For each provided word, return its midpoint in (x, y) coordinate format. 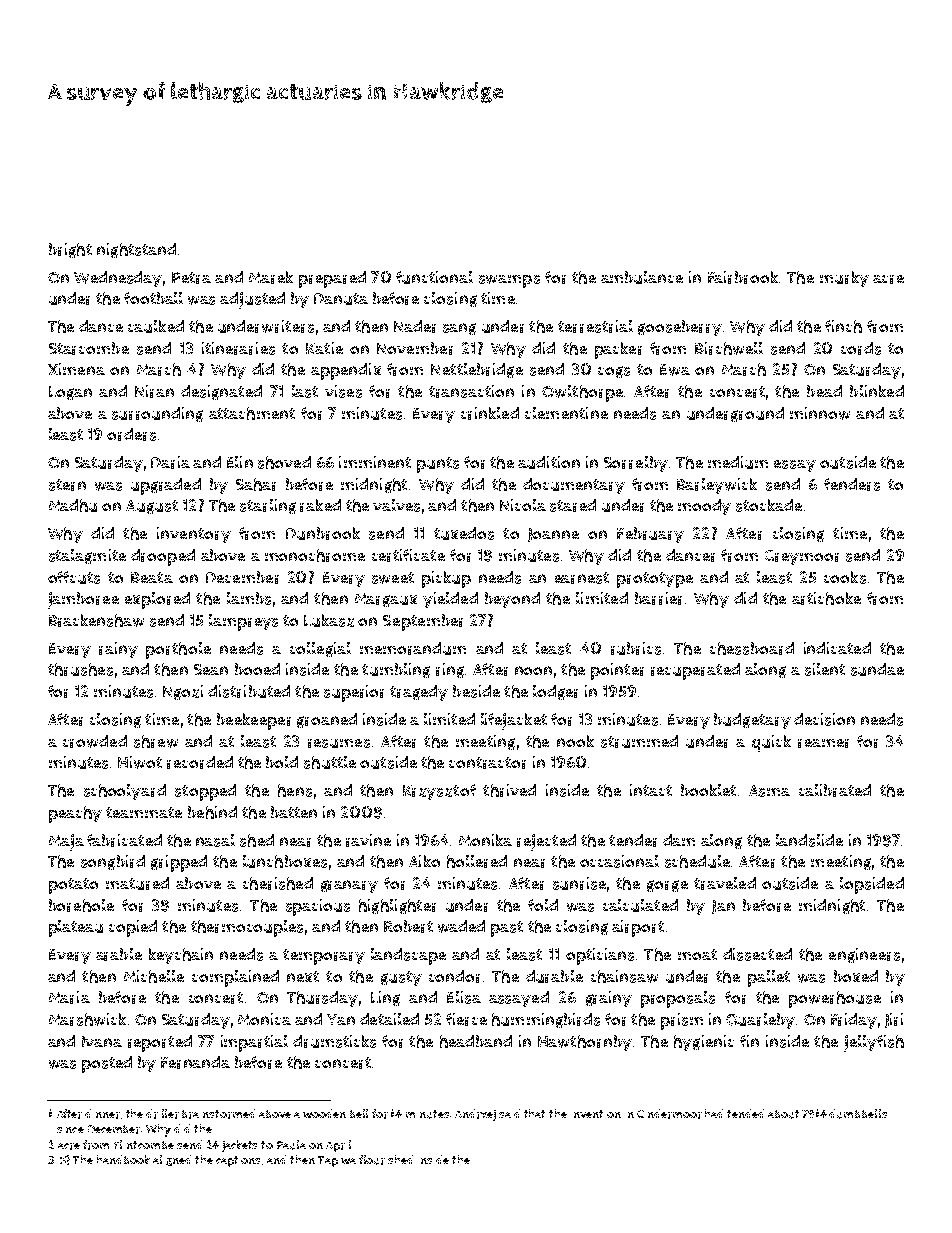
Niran (154, 391)
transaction (471, 391)
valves (396, 505)
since (70, 1130)
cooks (845, 577)
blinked (877, 391)
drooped (163, 557)
